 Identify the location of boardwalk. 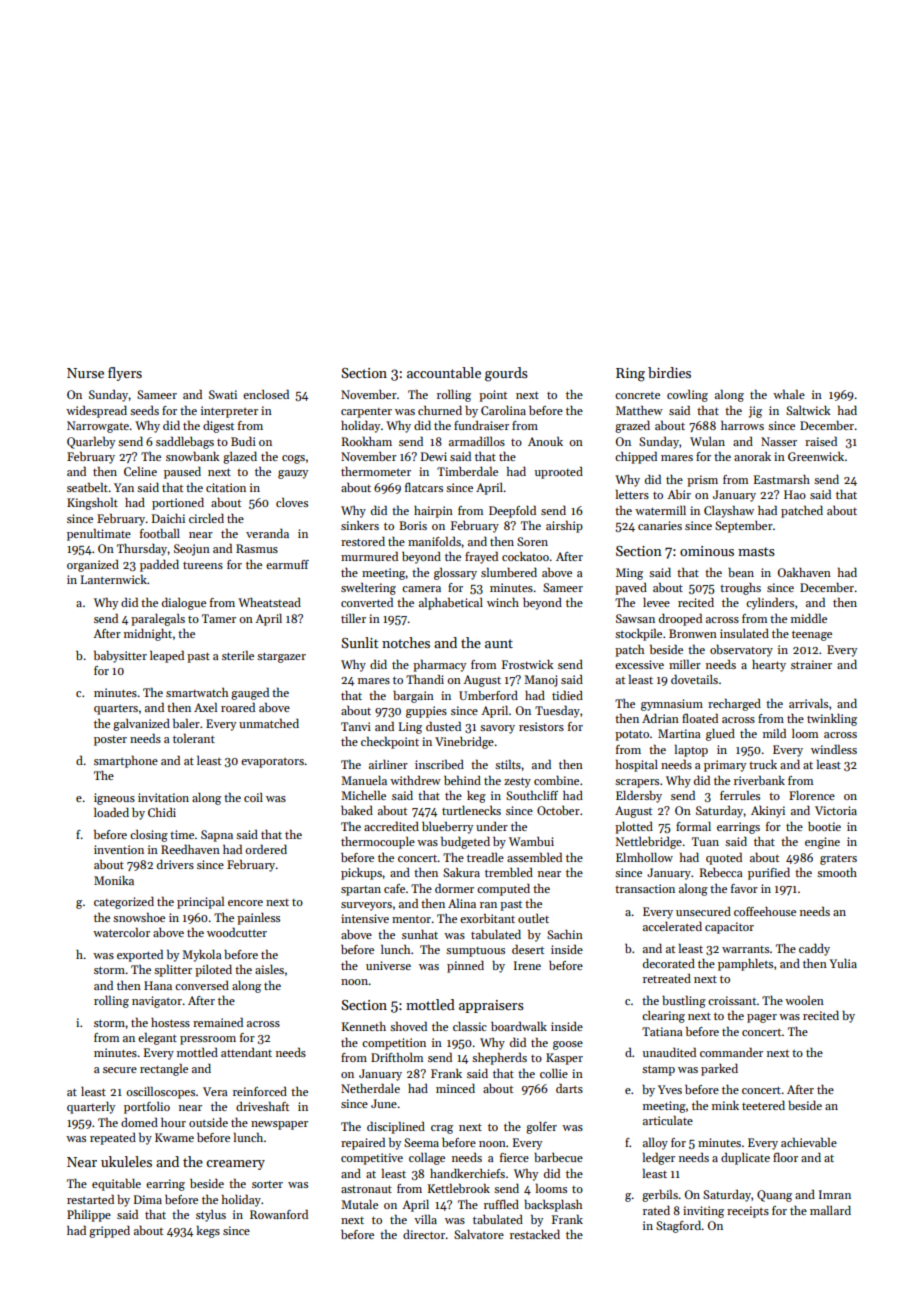
(519, 1026).
